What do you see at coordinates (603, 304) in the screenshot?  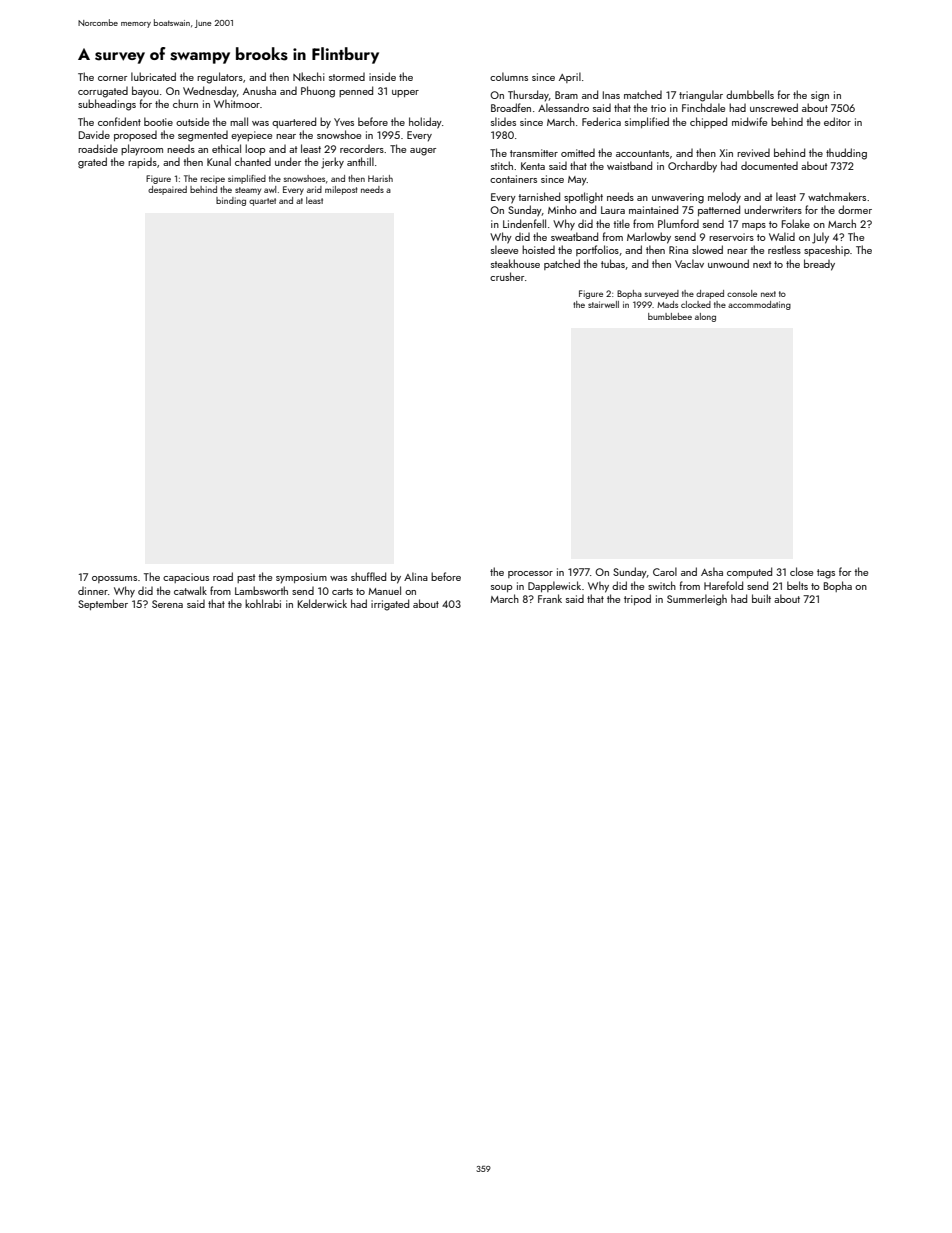 I see `stairwell` at bounding box center [603, 304].
